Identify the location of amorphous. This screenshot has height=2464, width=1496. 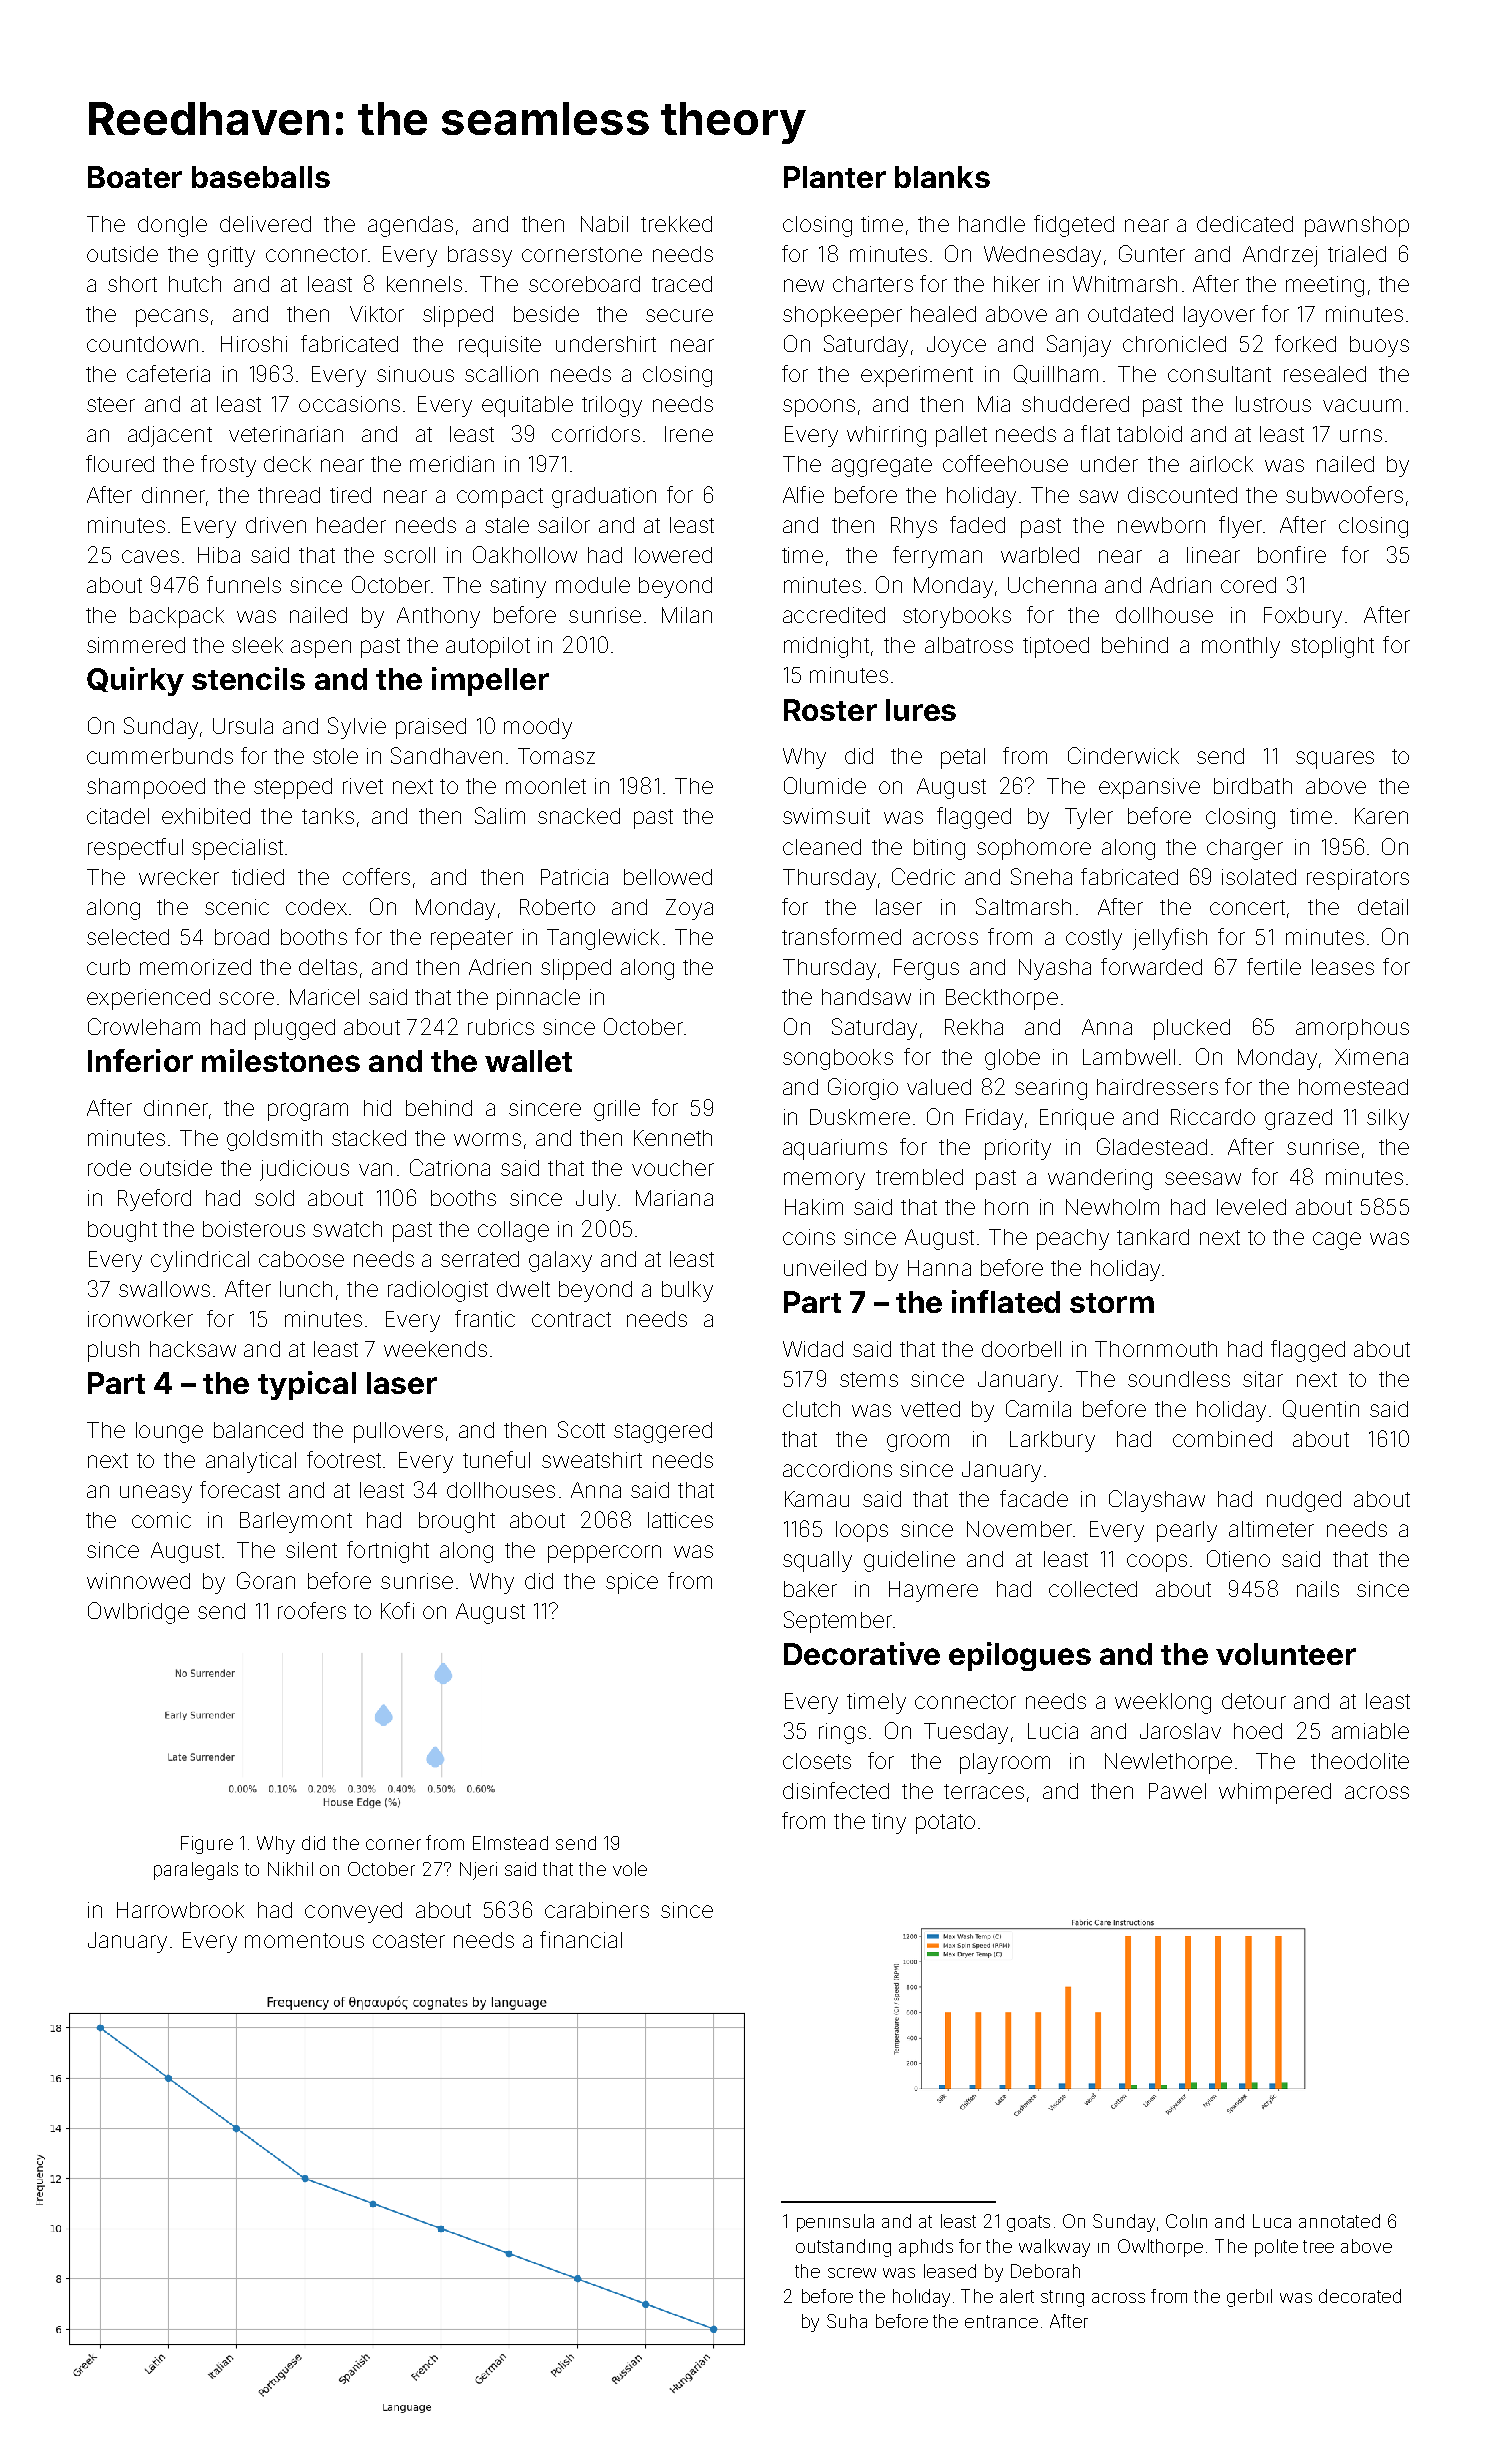
(1352, 1029).
